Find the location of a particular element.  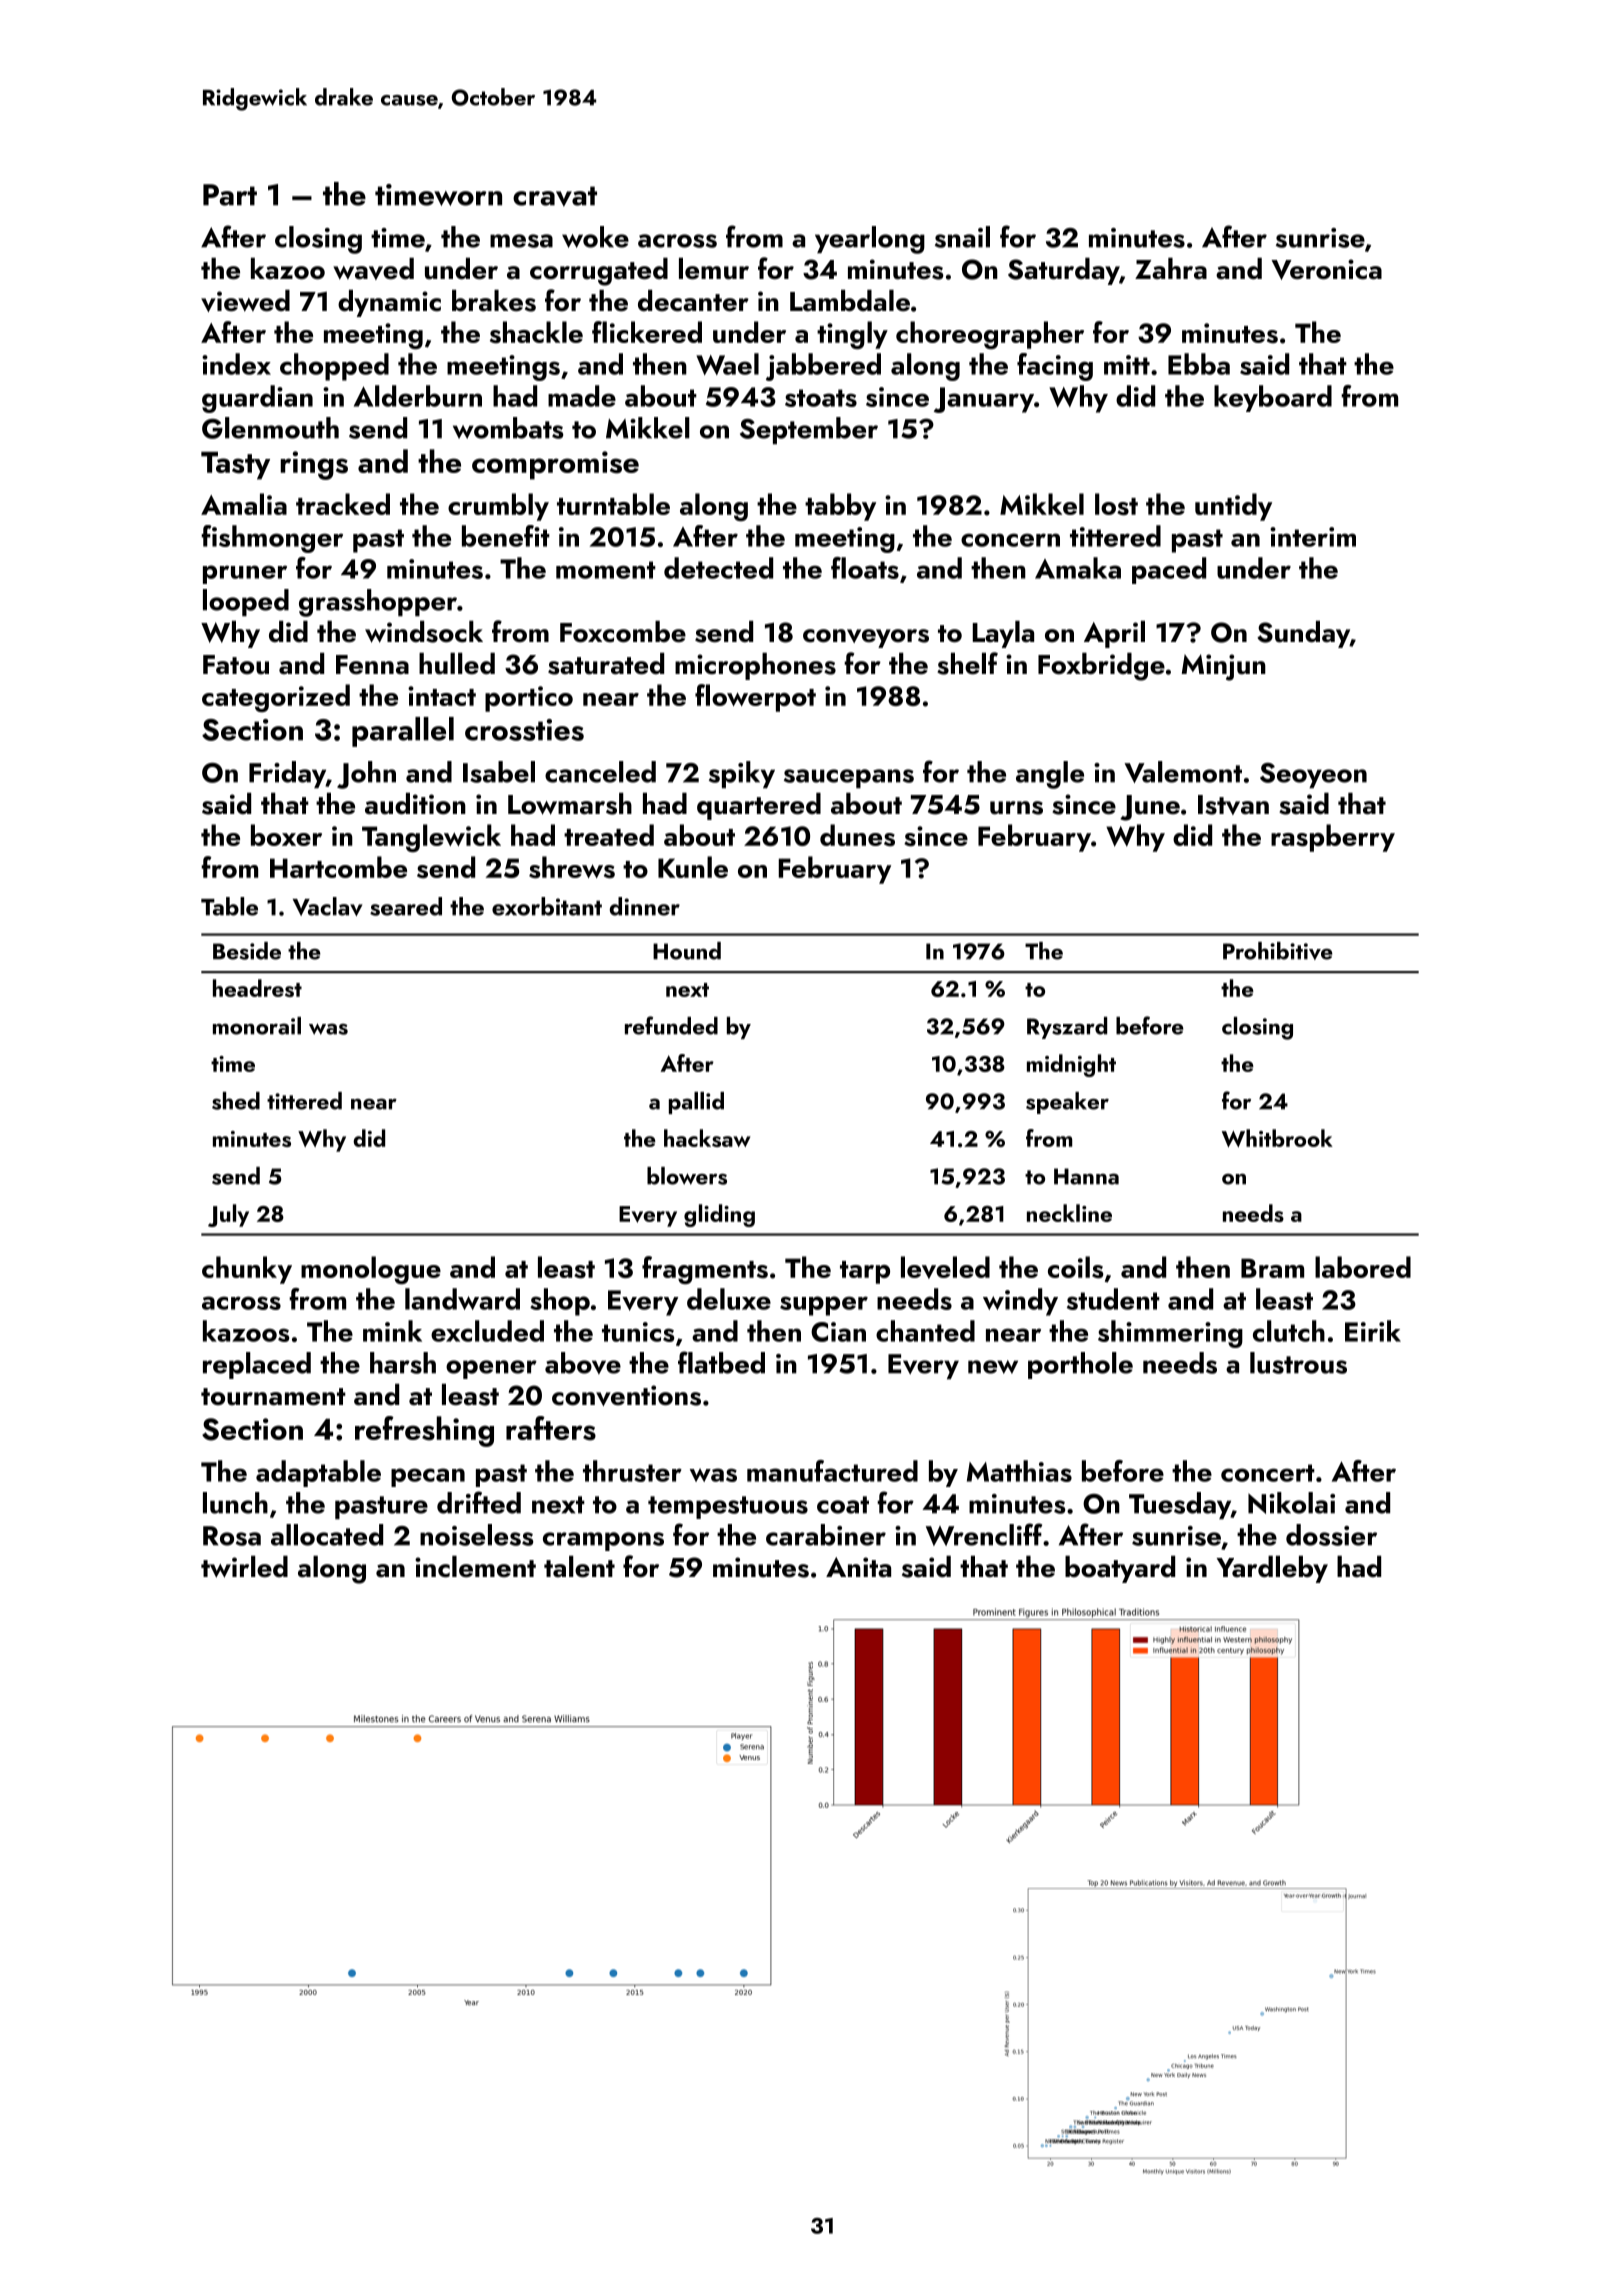

twirled is located at coordinates (244, 1567).
